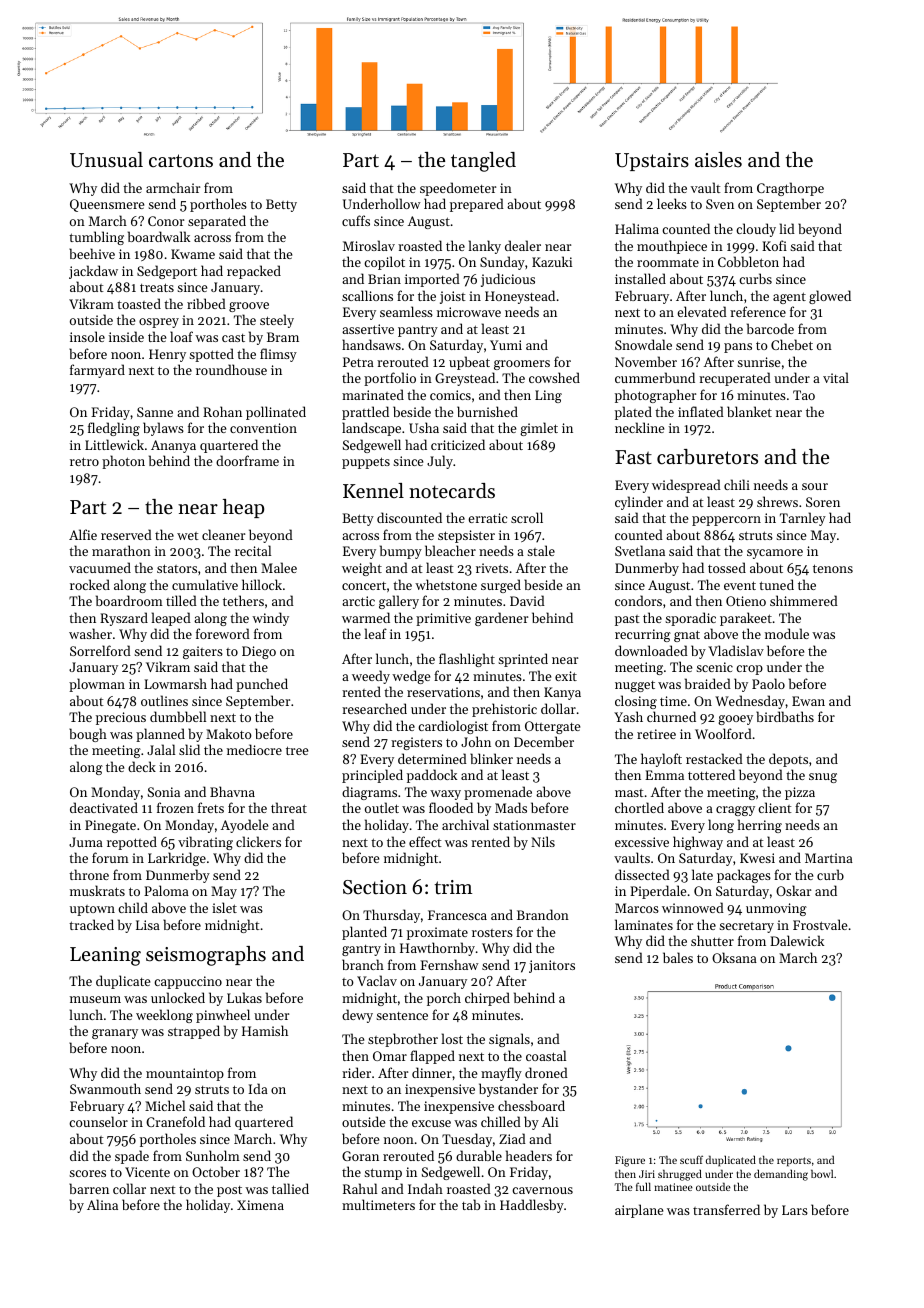 The height and width of the document is (1308, 924). Describe the element at coordinates (373, 394) in the document. I see `marinated` at that location.
